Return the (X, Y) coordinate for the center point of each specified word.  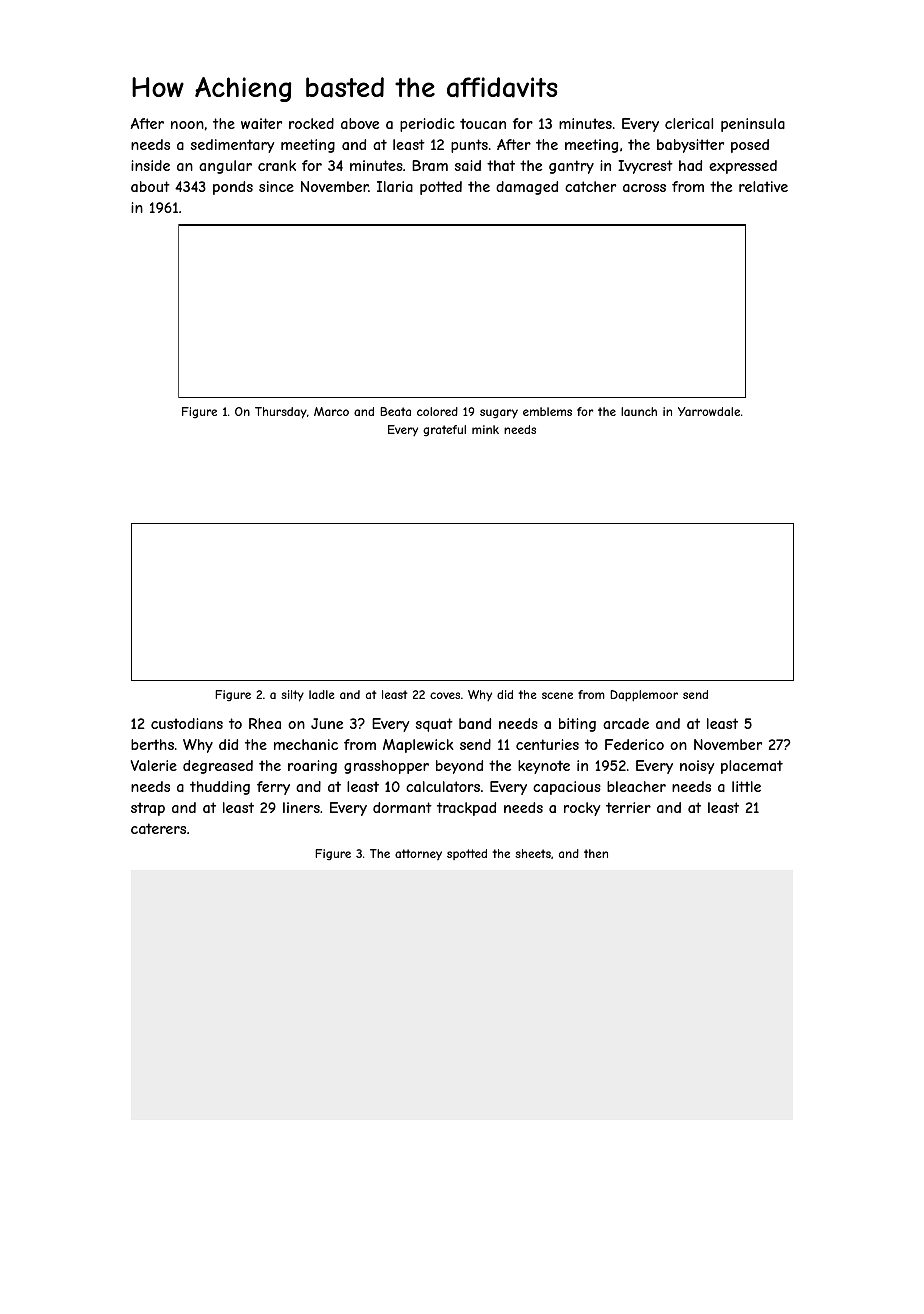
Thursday (281, 413)
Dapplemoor (644, 696)
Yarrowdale (709, 411)
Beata (395, 411)
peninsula (753, 125)
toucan (483, 123)
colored (437, 411)
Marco (331, 411)
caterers (158, 828)
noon (187, 125)
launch (639, 411)
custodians (187, 723)
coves (445, 695)
